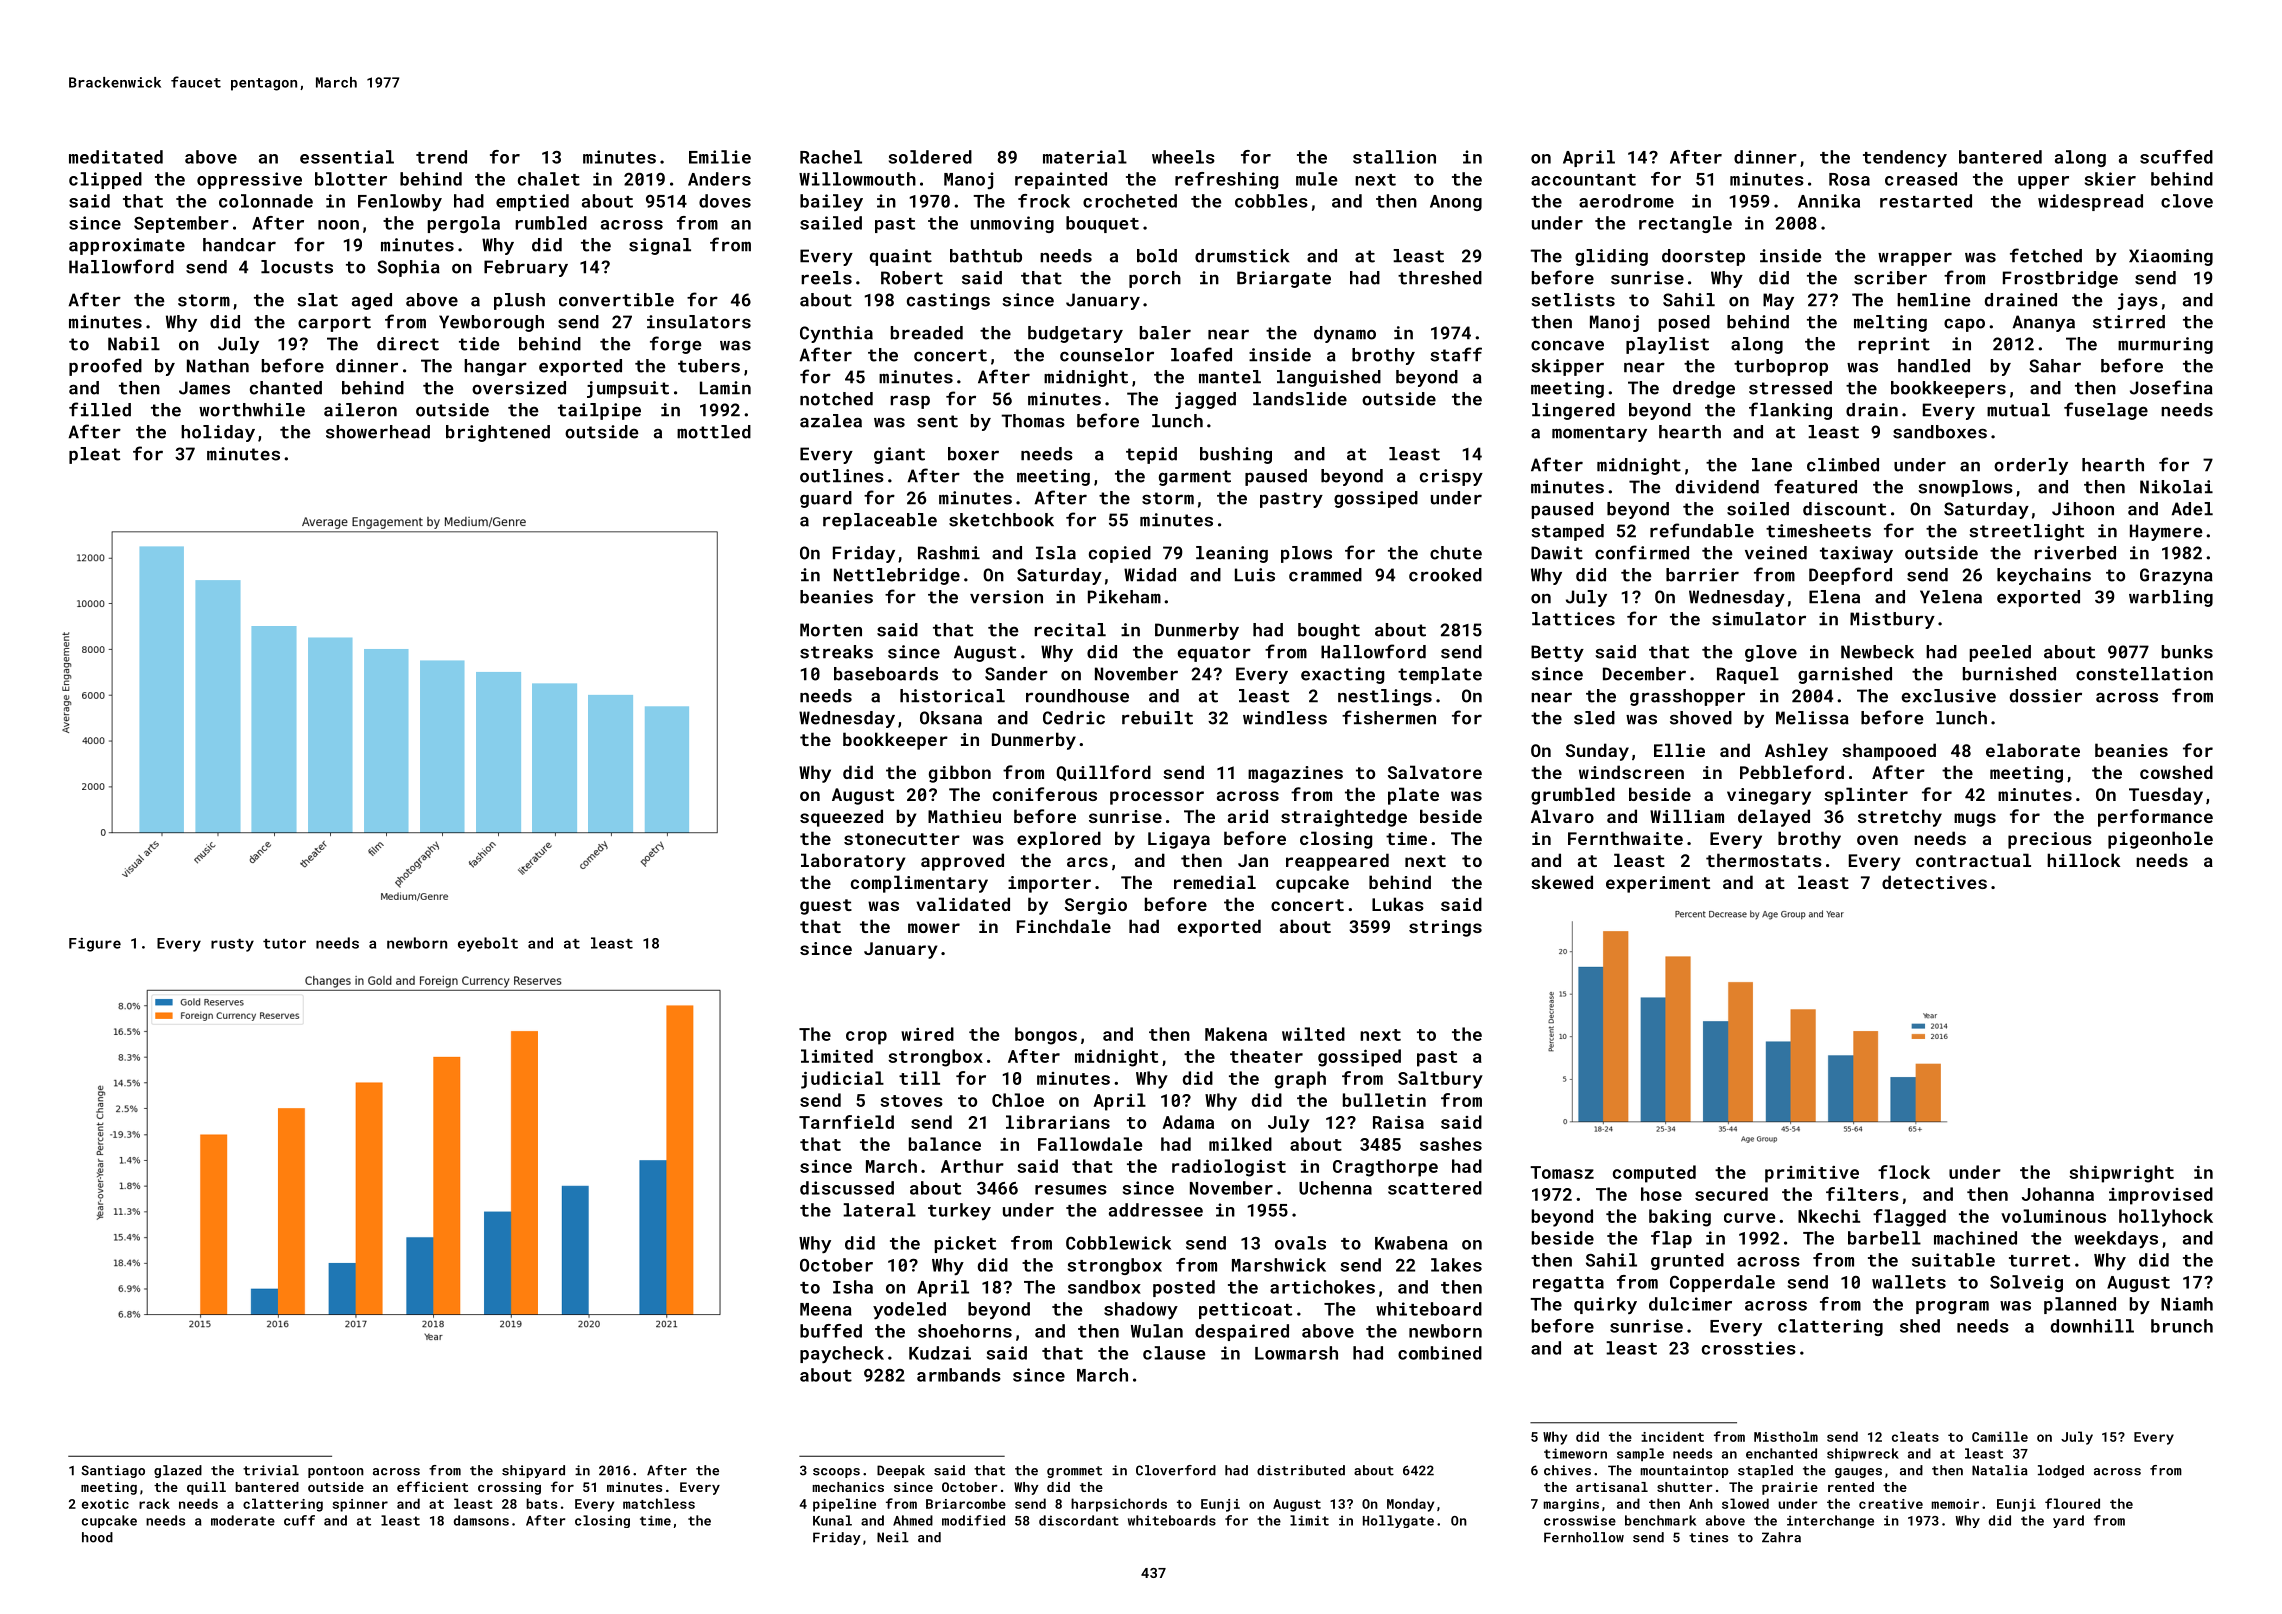 Image resolution: width=2282 pixels, height=1614 pixels. What do you see at coordinates (1702, 575) in the page?
I see `barrier` at bounding box center [1702, 575].
